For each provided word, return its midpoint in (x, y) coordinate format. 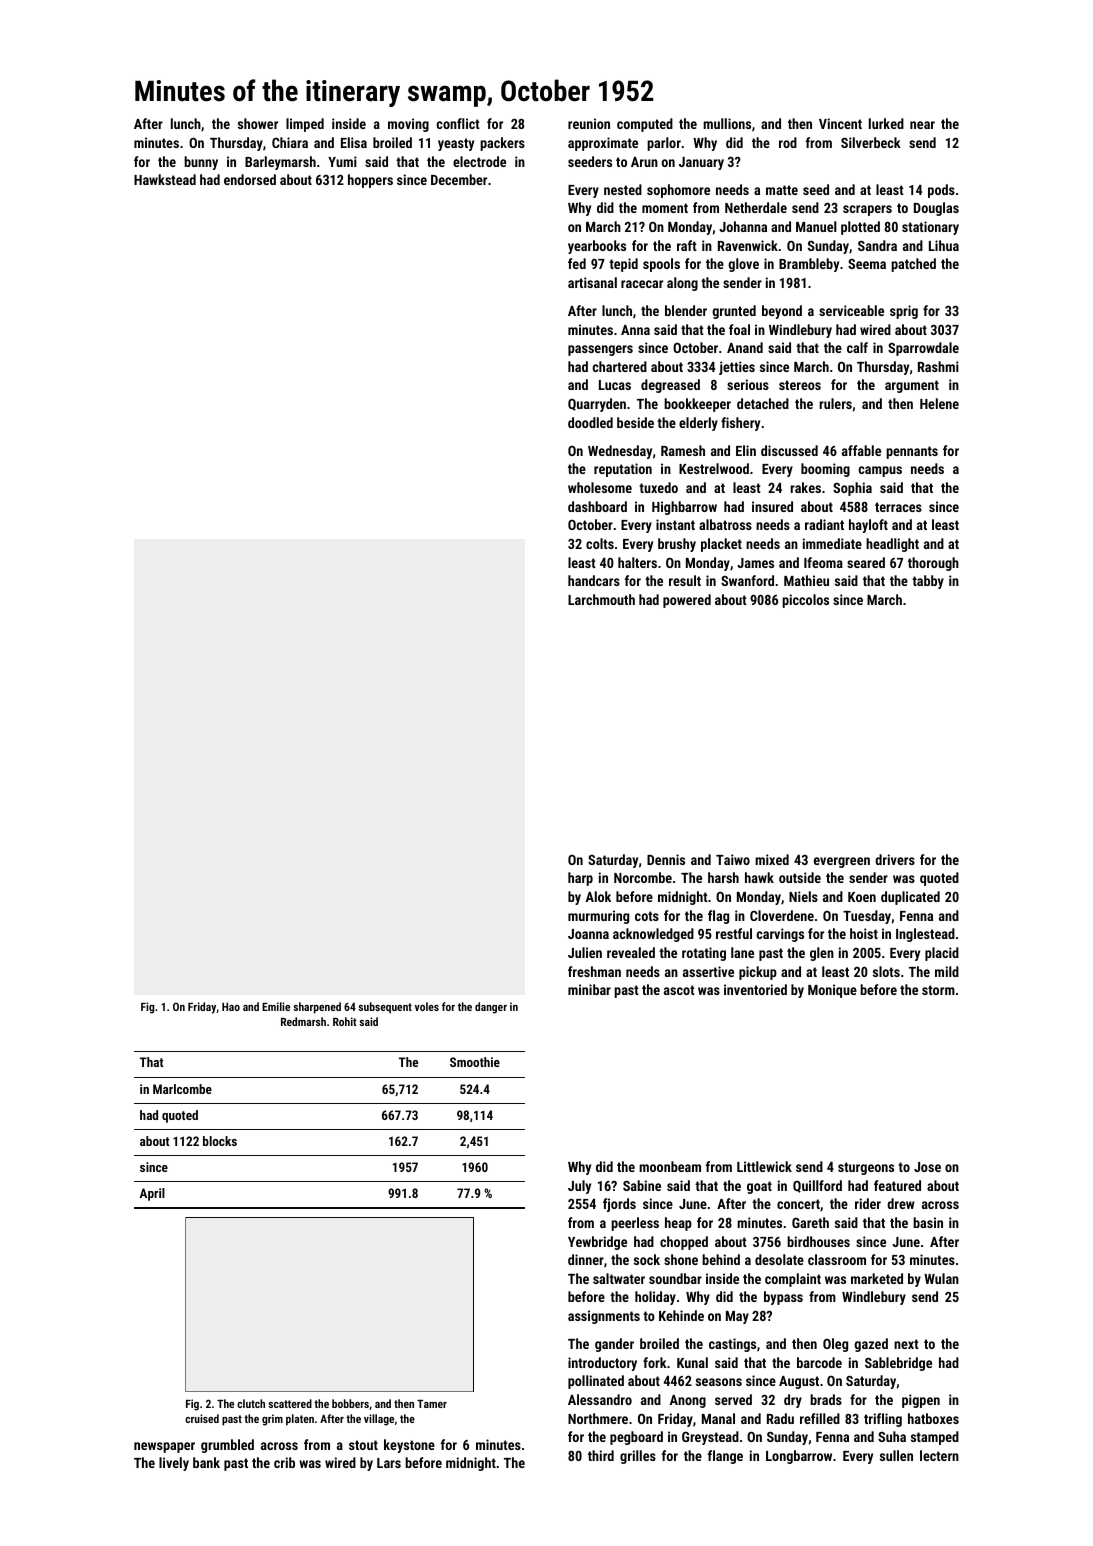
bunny (201, 163)
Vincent (840, 123)
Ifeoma (823, 562)
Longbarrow (799, 1457)
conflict (458, 123)
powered (687, 601)
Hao (231, 1007)
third (601, 1455)
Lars (389, 1463)
